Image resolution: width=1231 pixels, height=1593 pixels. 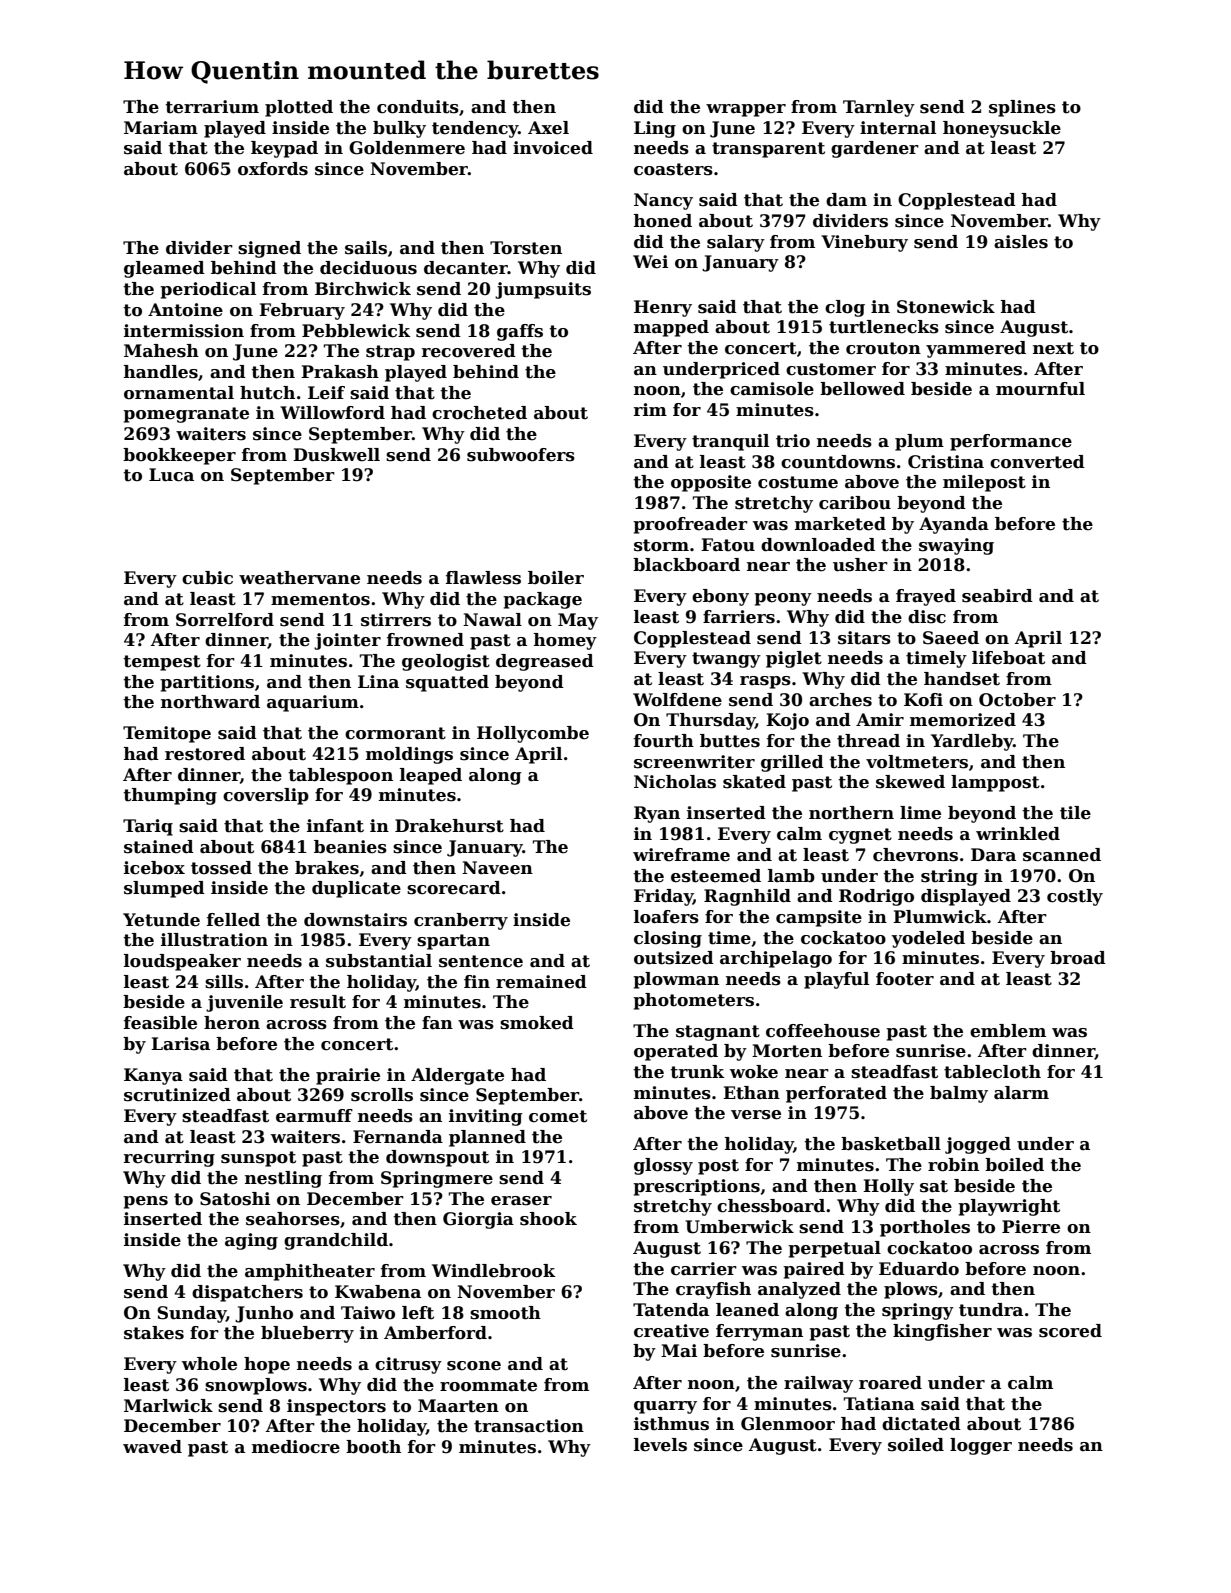 What do you see at coordinates (726, 660) in the document?
I see `twangy` at bounding box center [726, 660].
